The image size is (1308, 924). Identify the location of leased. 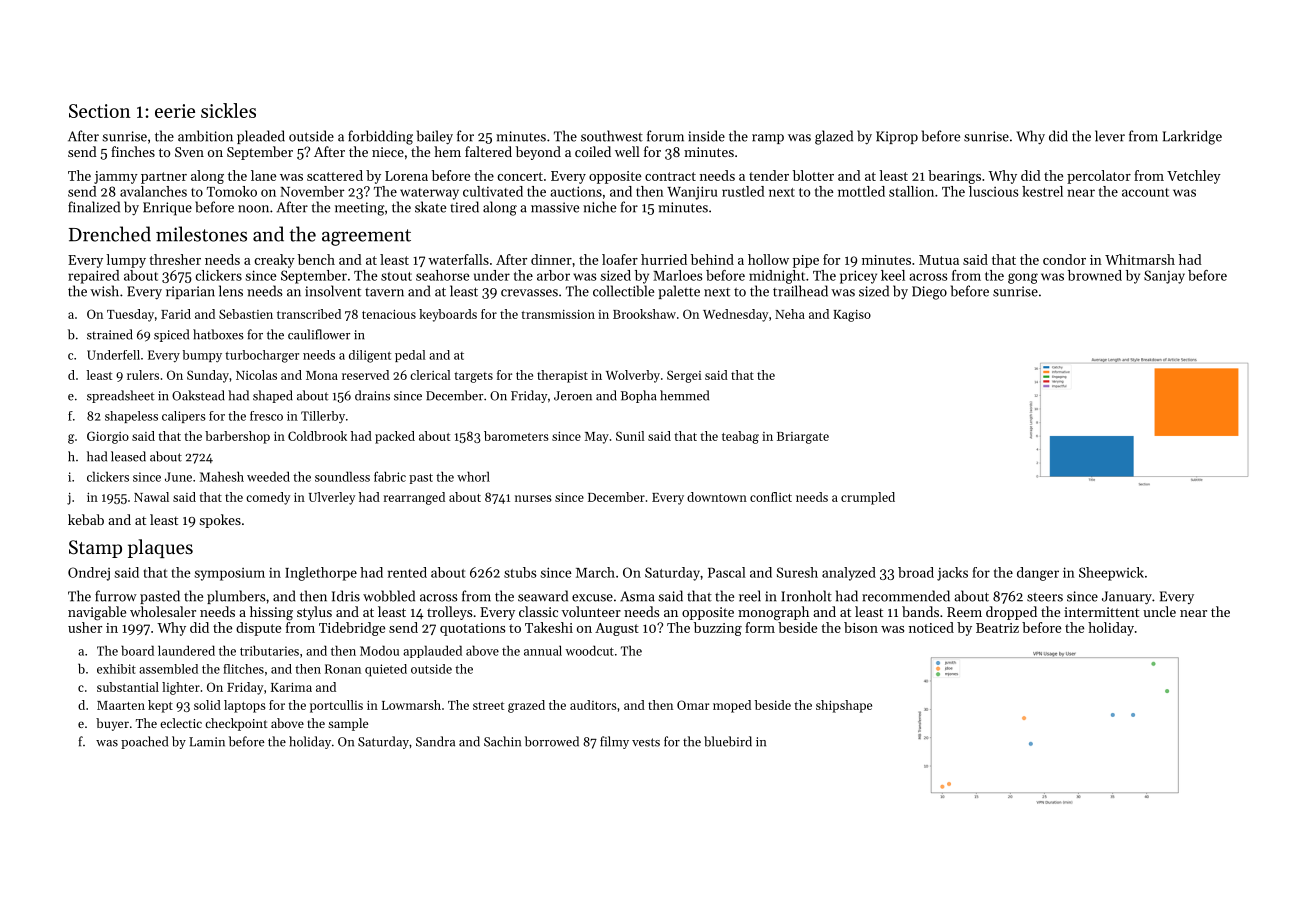
(128, 456).
